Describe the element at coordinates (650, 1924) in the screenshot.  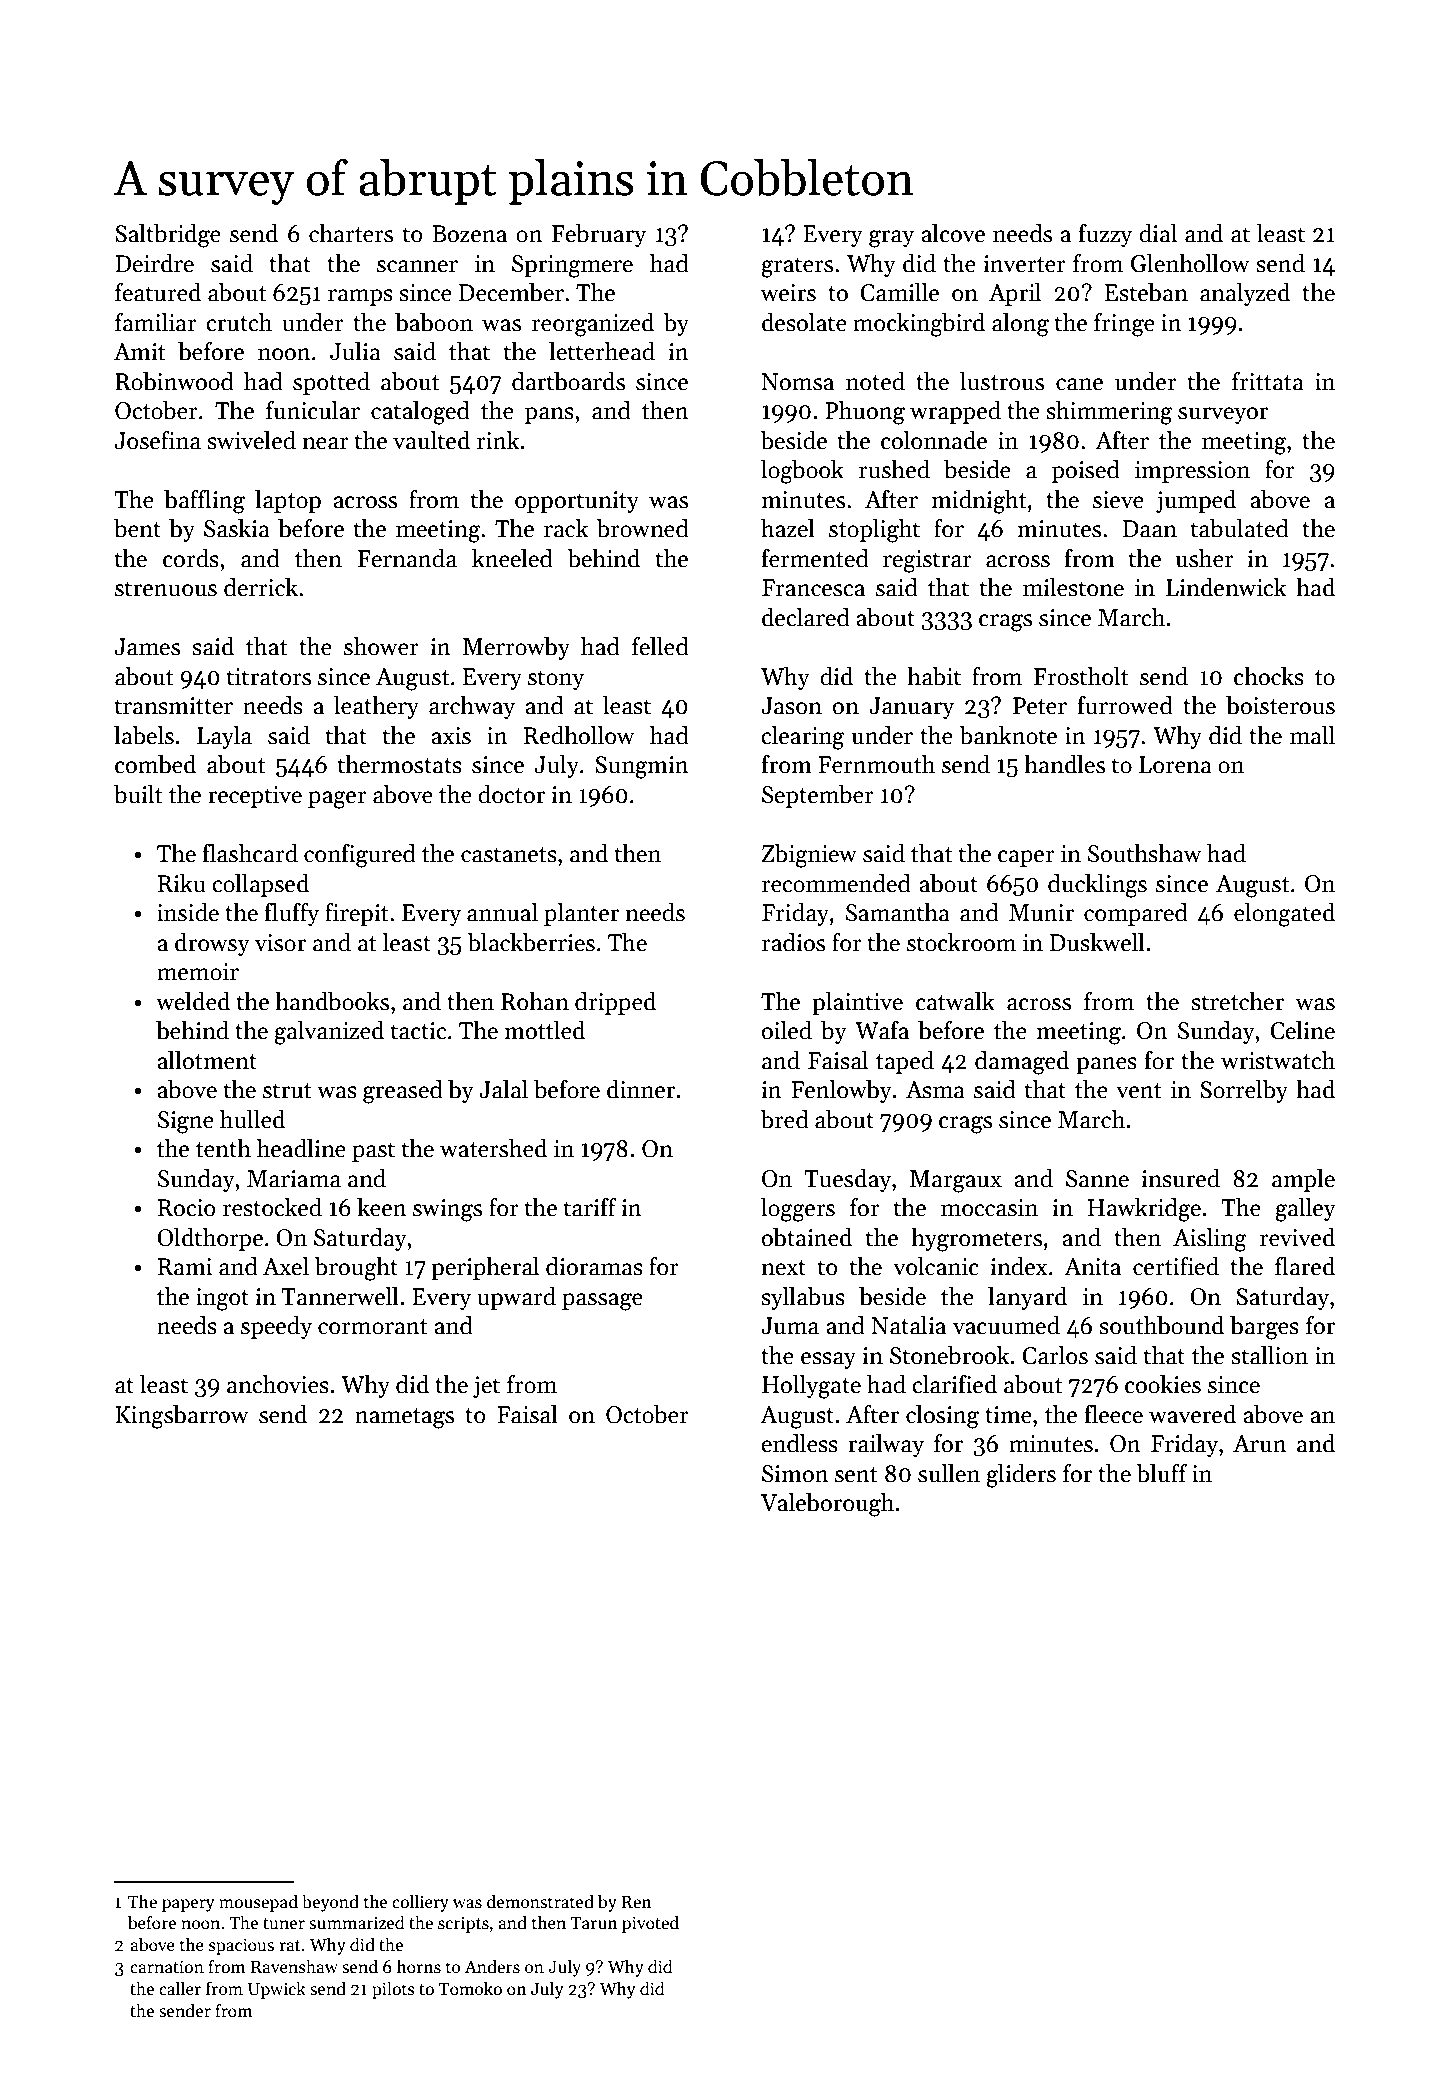
I see `pivoted` at that location.
